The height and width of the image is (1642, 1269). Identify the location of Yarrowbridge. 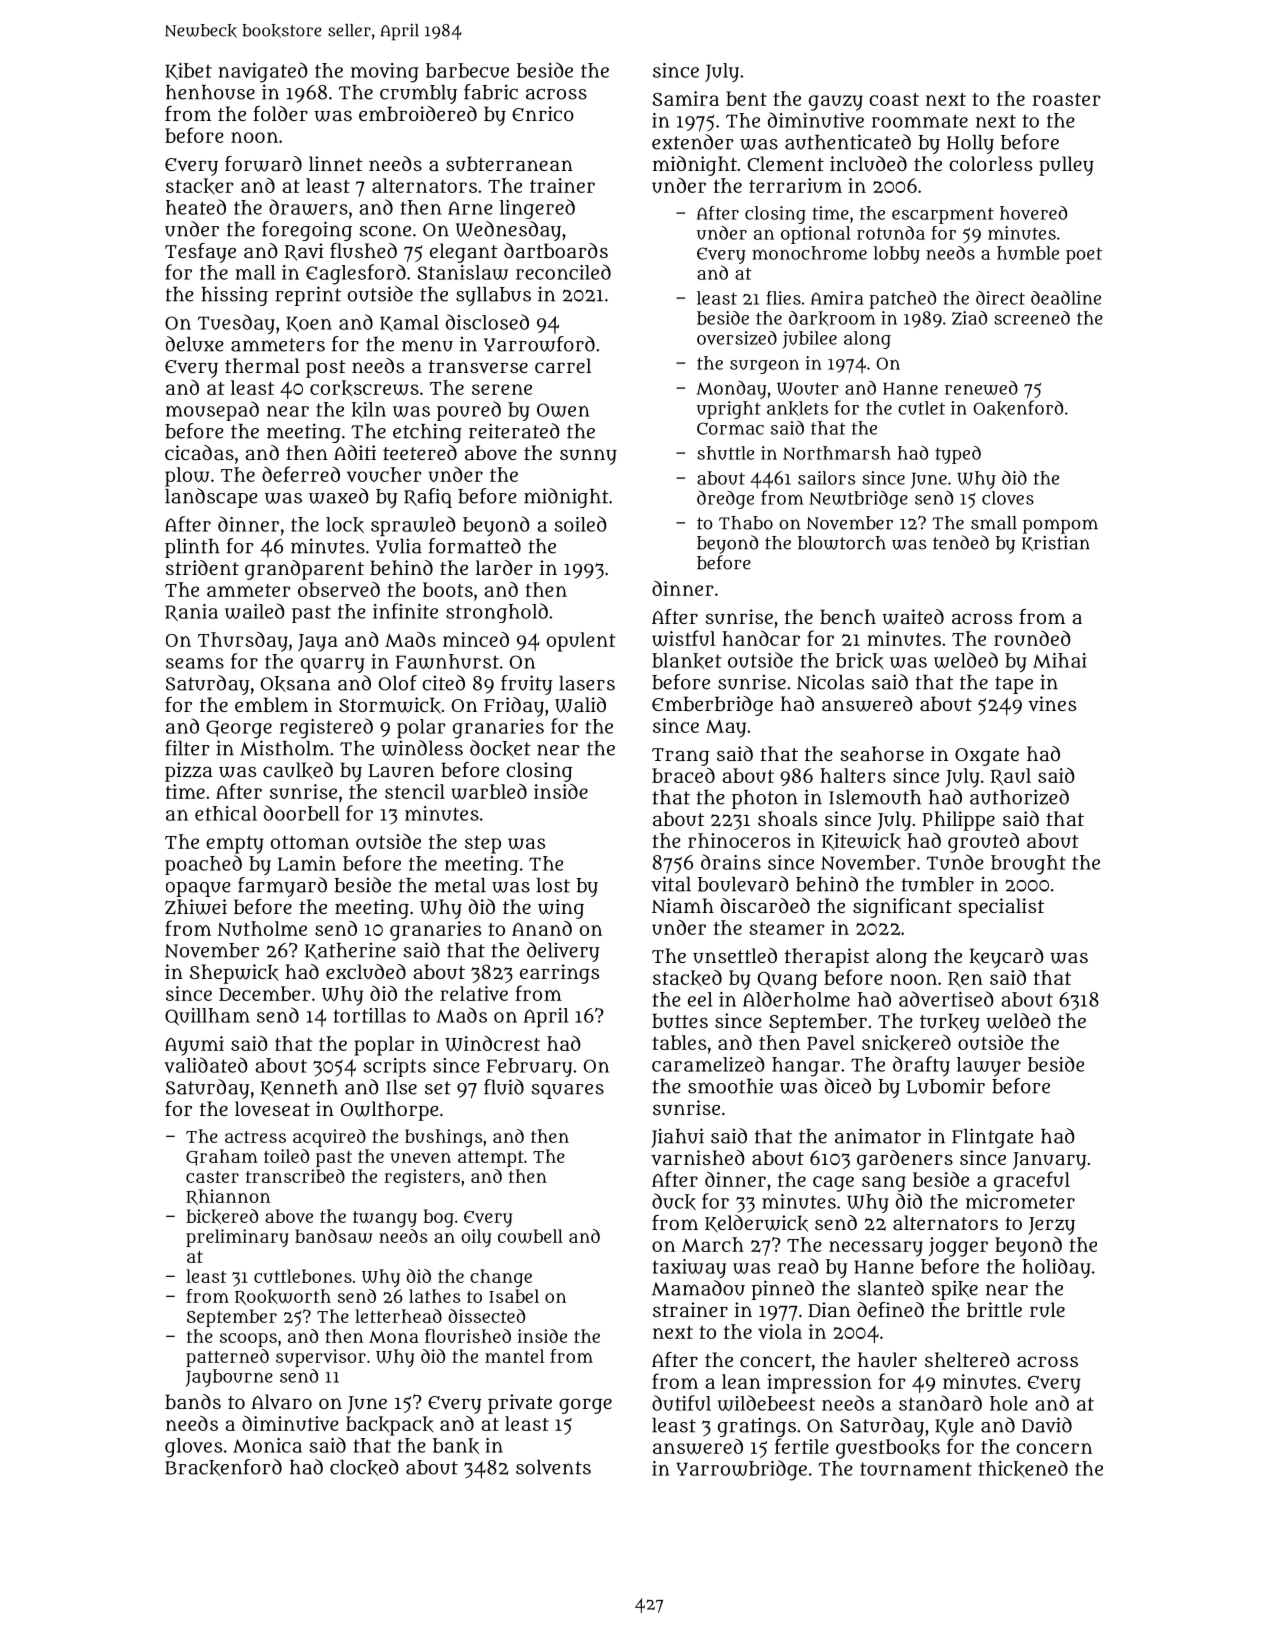
(741, 1470).
